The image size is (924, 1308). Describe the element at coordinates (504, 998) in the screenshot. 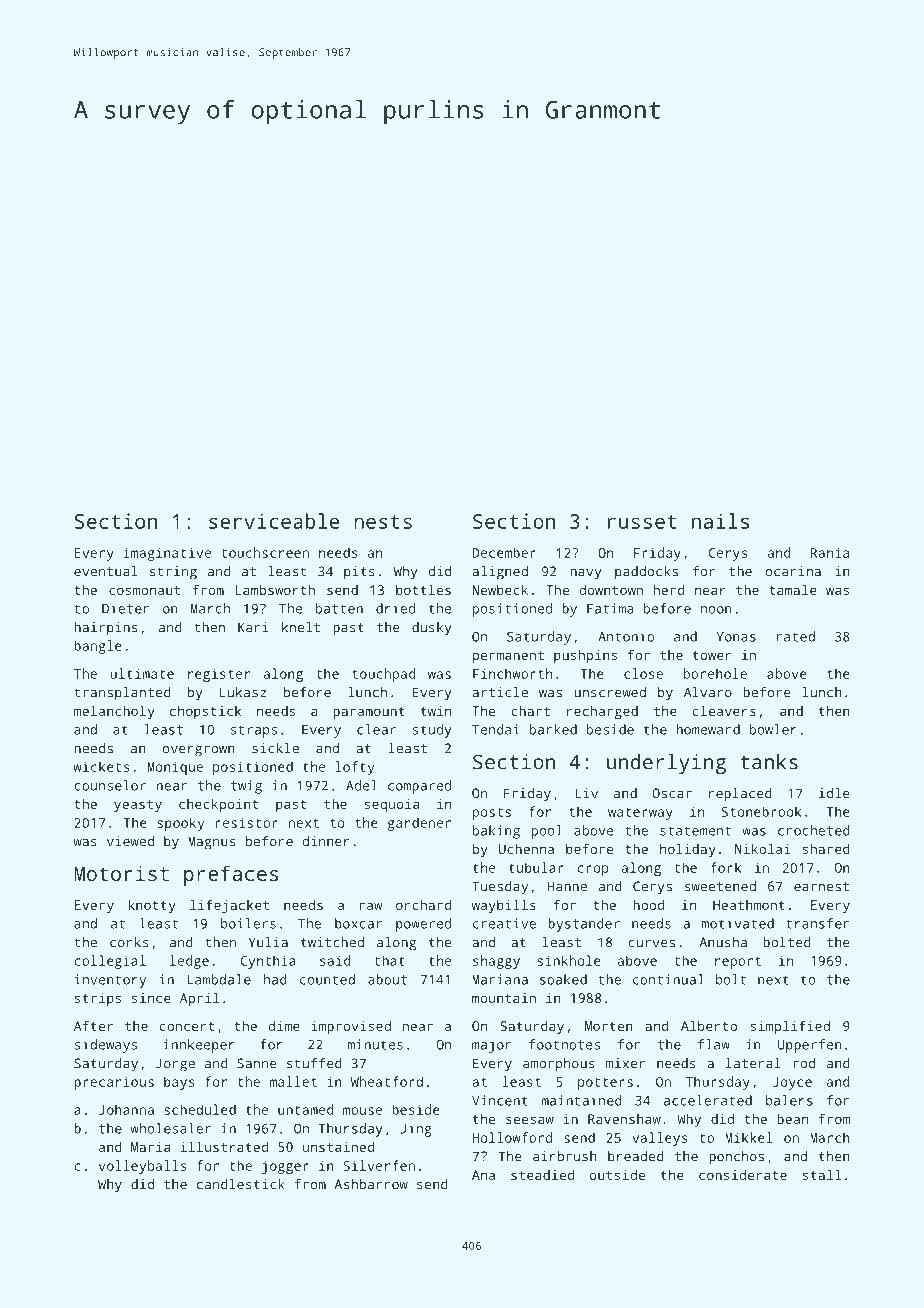

I see `mountain` at that location.
